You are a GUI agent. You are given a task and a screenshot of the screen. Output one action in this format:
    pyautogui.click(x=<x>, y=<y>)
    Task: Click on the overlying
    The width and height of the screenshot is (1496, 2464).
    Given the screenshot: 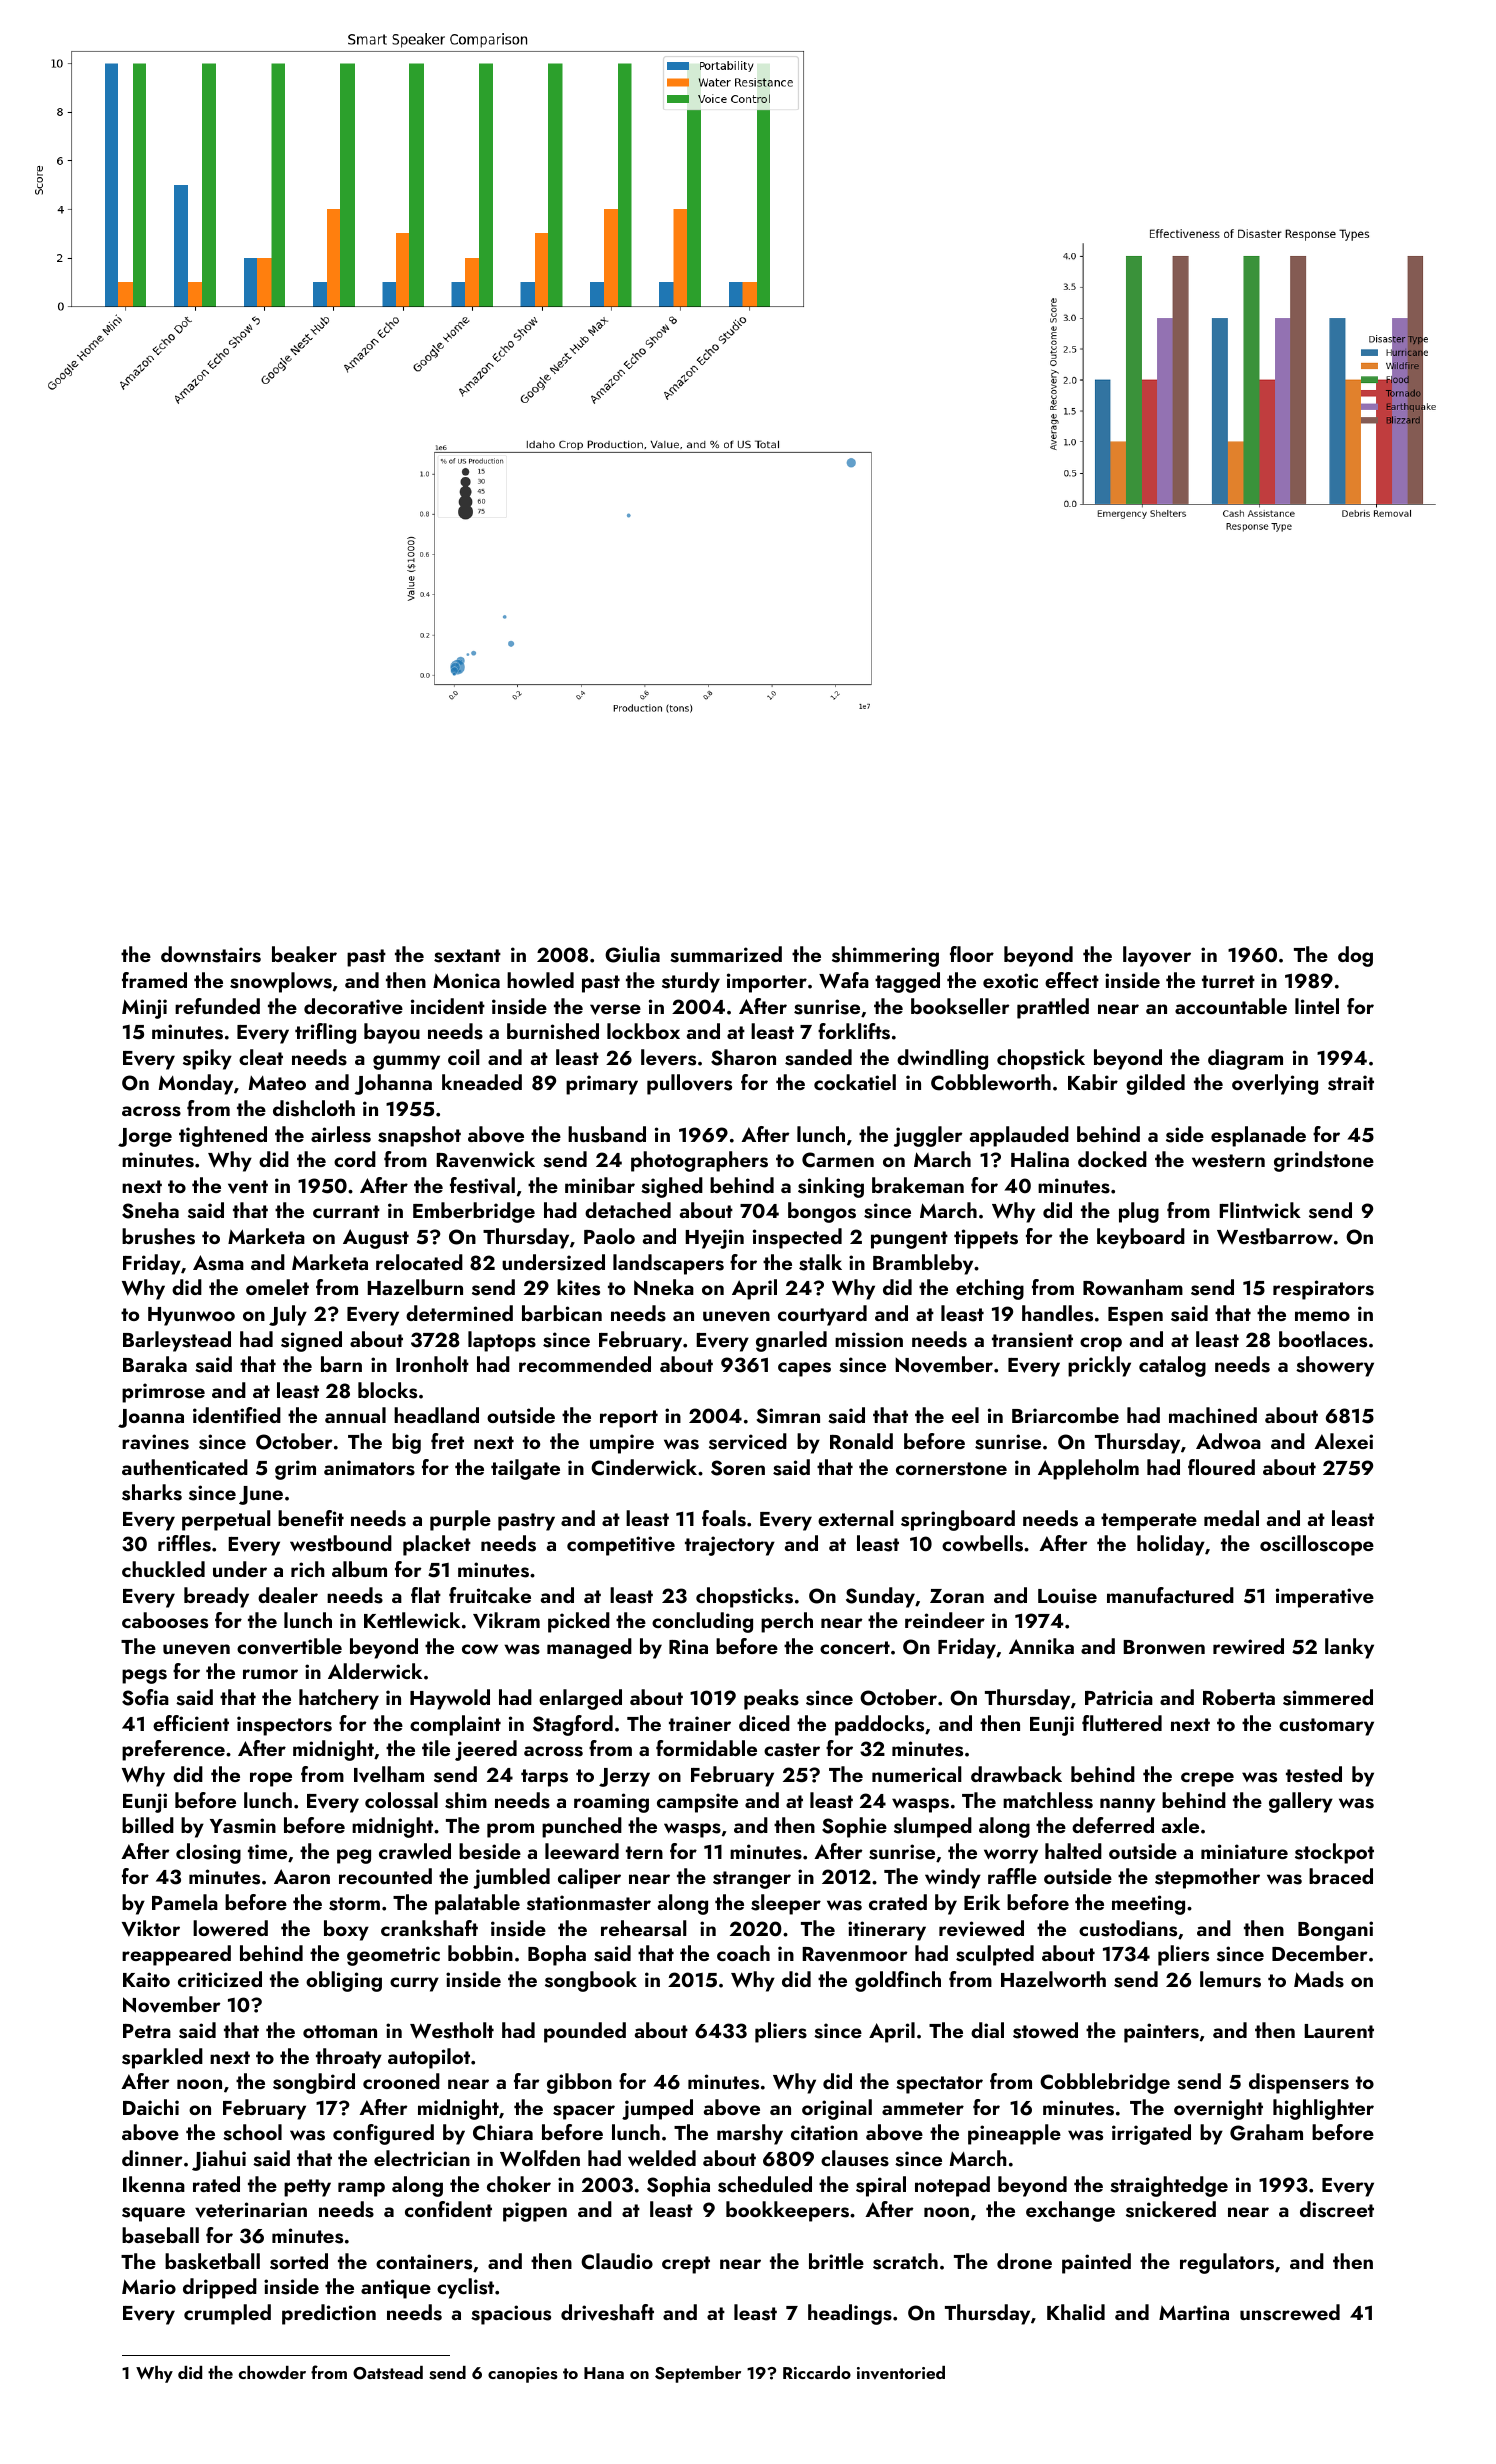 What is the action you would take?
    pyautogui.click(x=1275, y=1084)
